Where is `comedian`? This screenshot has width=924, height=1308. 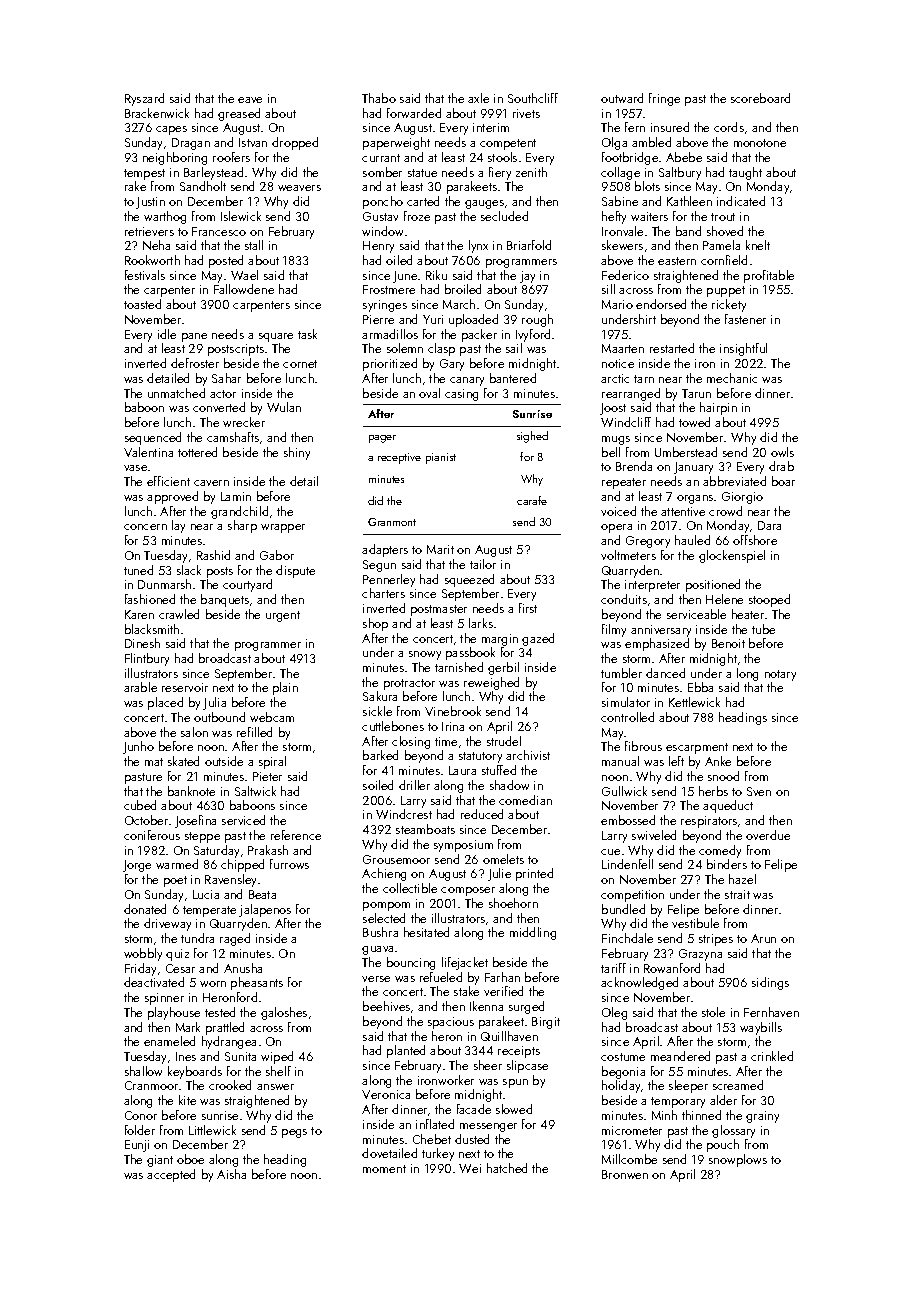 comedian is located at coordinates (525, 800).
